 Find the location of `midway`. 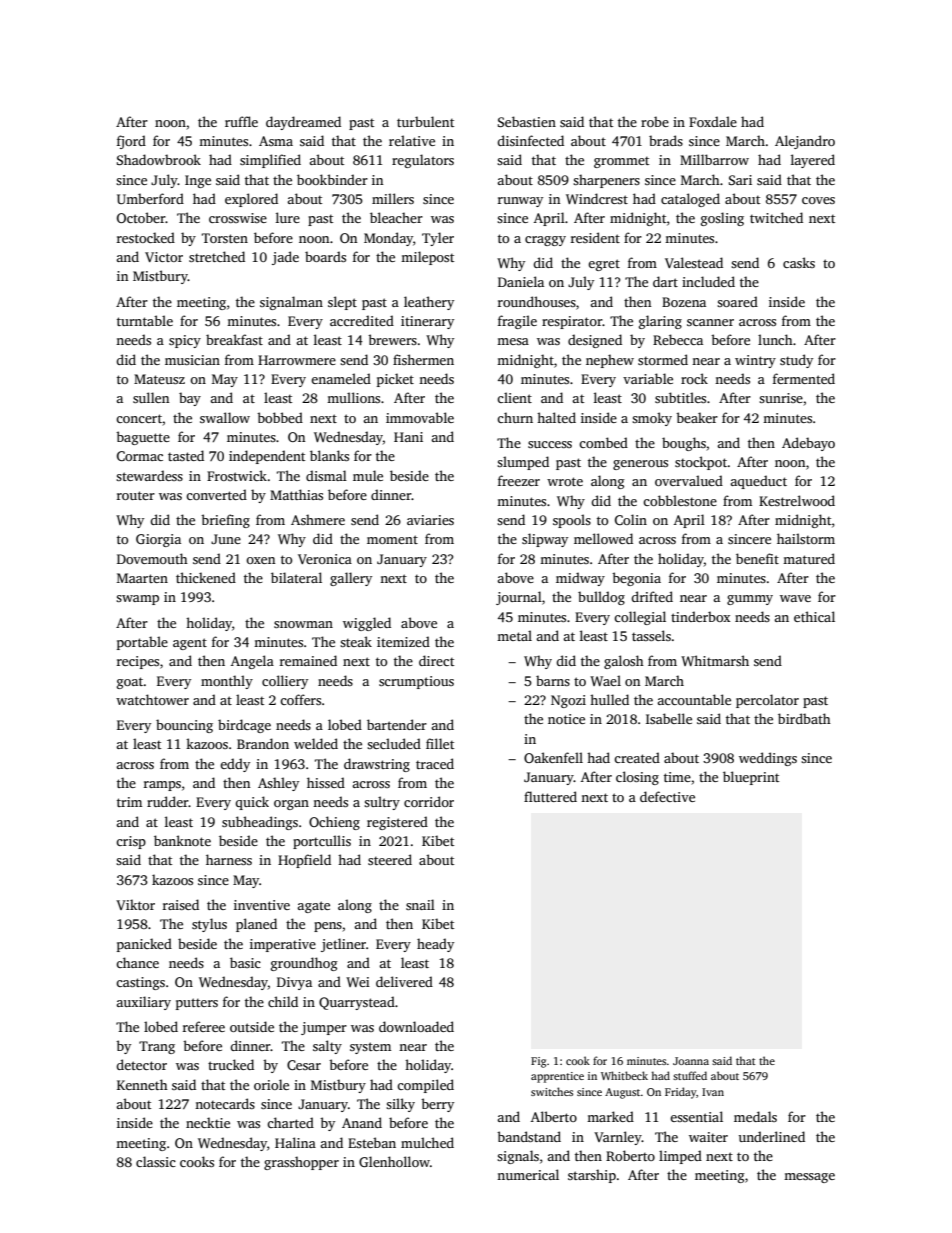

midway is located at coordinates (580, 579).
